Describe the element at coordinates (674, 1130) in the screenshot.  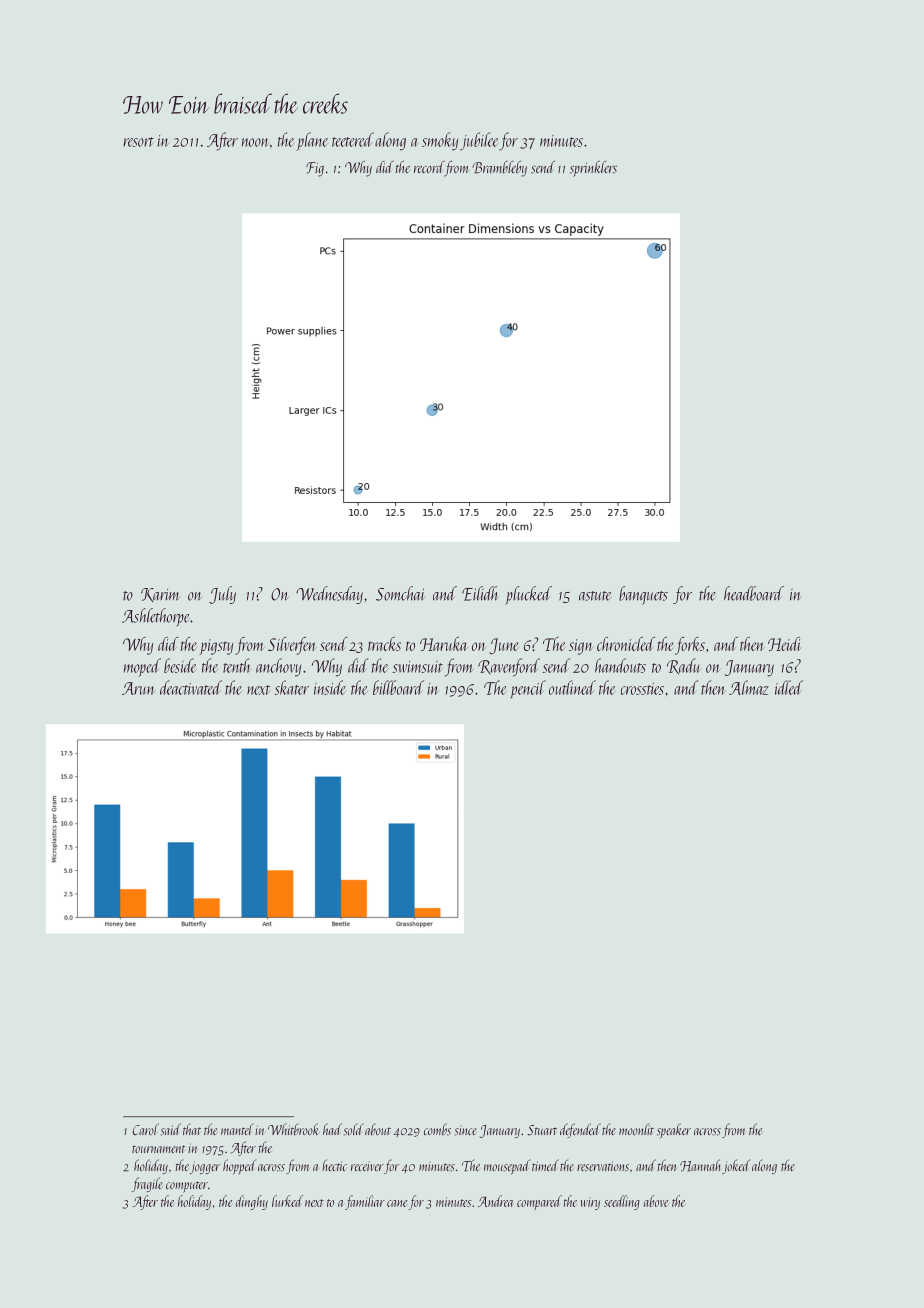
I see `speaker` at that location.
